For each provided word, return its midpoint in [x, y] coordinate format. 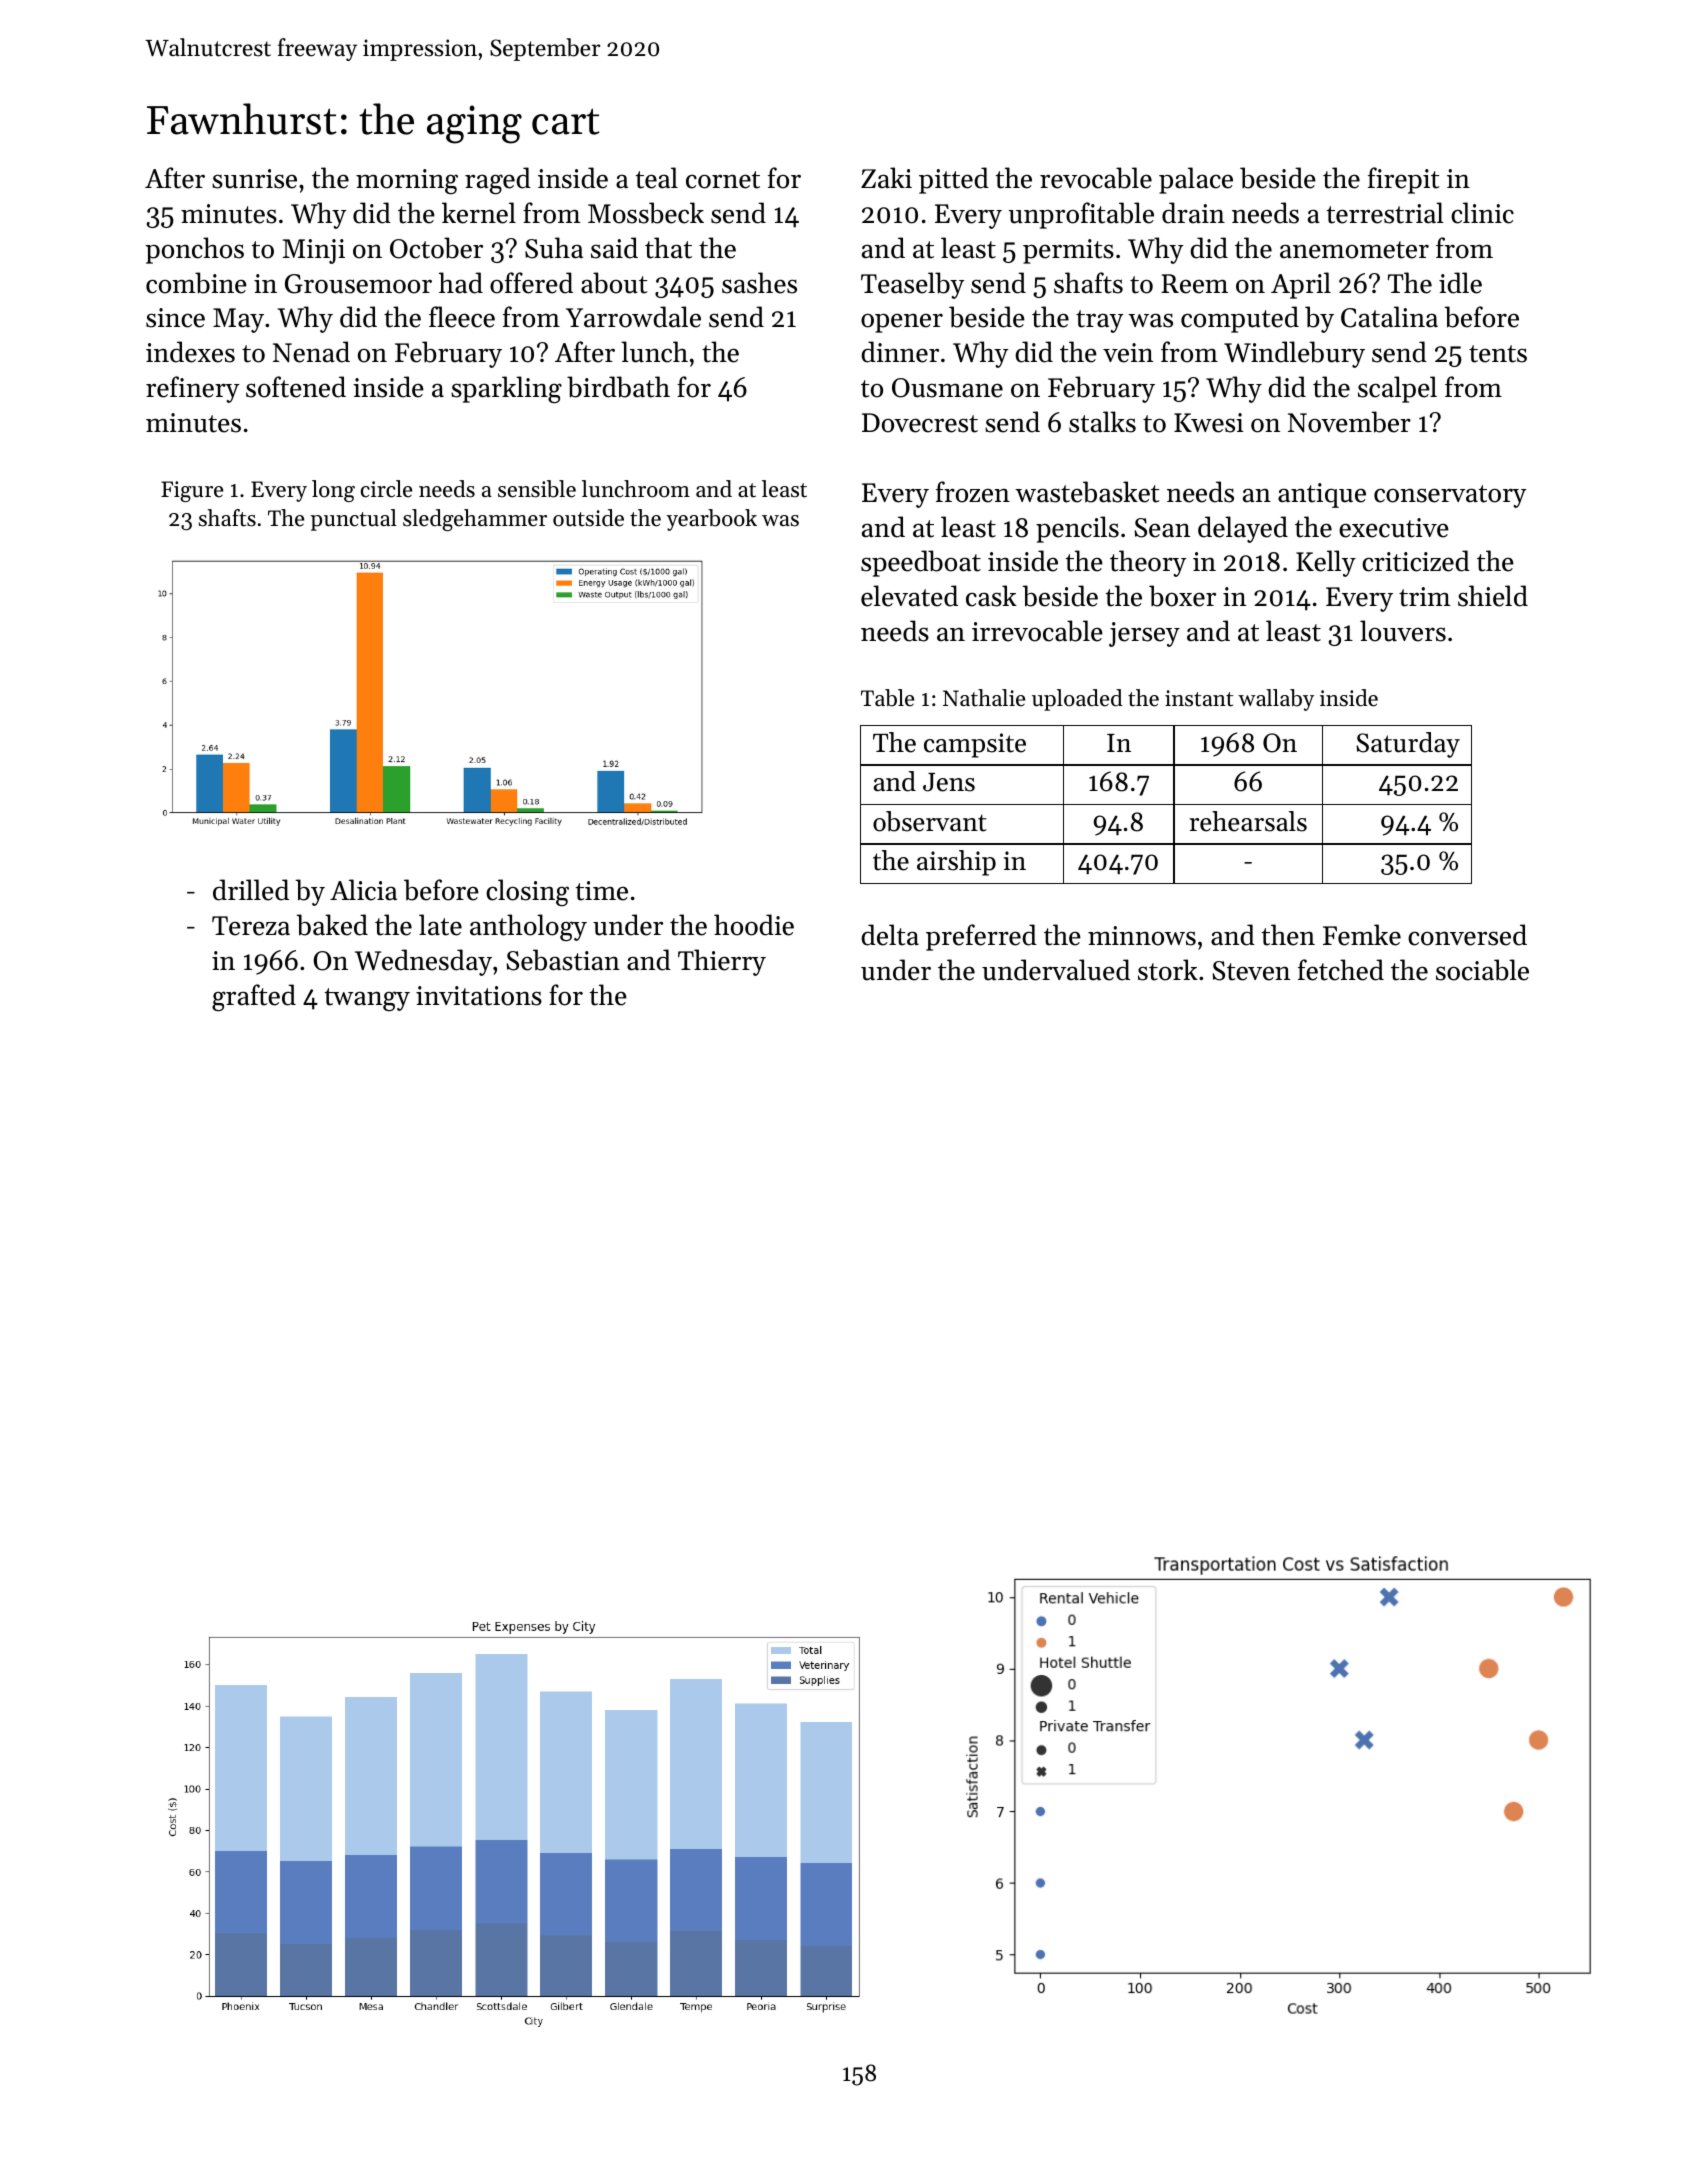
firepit [1403, 180]
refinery [193, 389]
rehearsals [1248, 821]
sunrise [254, 179]
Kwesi [1209, 423]
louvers [1403, 631]
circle [386, 489]
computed [1240, 319]
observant [930, 821]
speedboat [921, 563]
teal [657, 178]
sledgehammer [475, 520]
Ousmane [947, 388]
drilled [251, 890]
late [440, 925]
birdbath [618, 387]
